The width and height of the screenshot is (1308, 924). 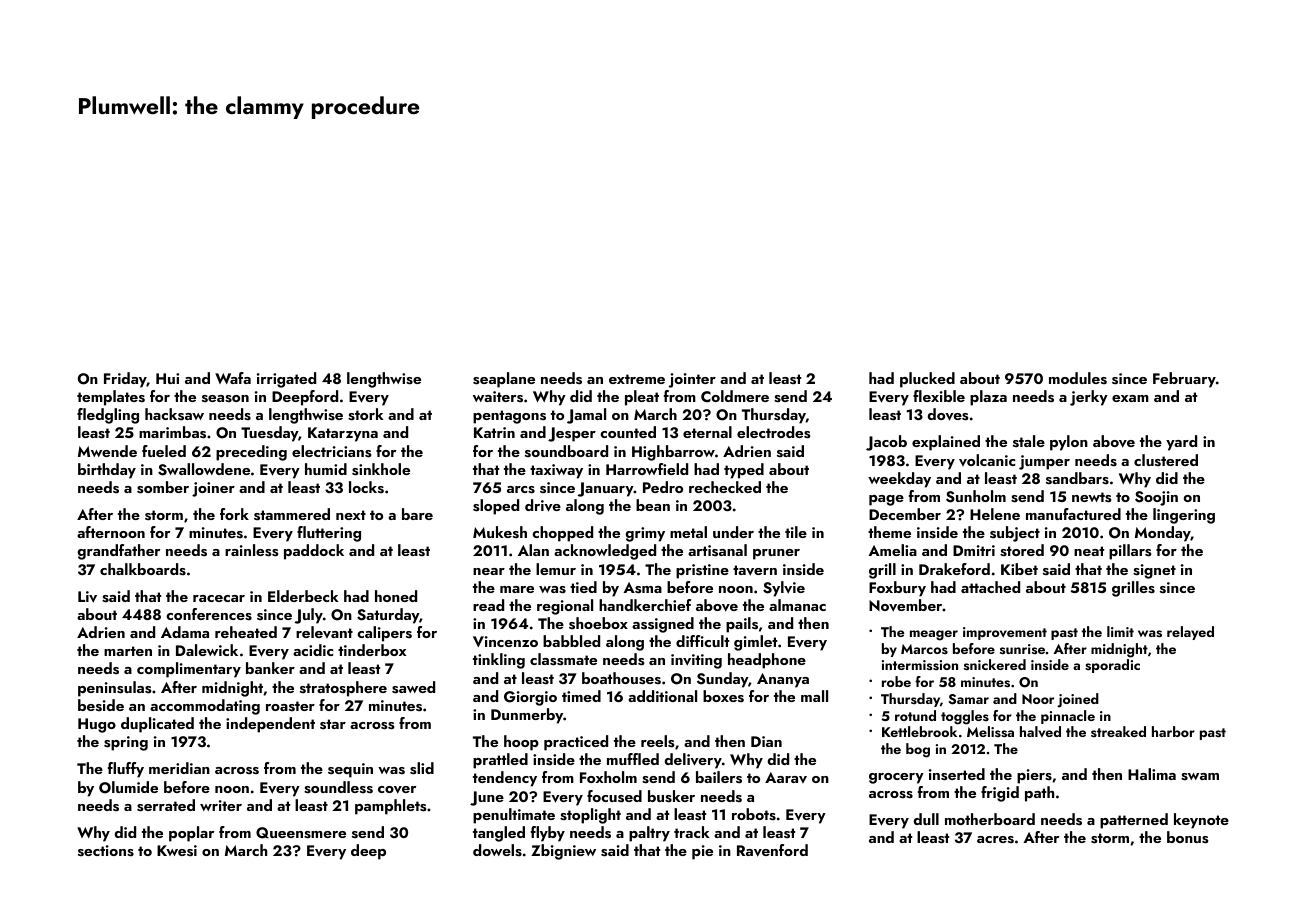 What do you see at coordinates (776, 554) in the screenshot?
I see `pruner` at bounding box center [776, 554].
